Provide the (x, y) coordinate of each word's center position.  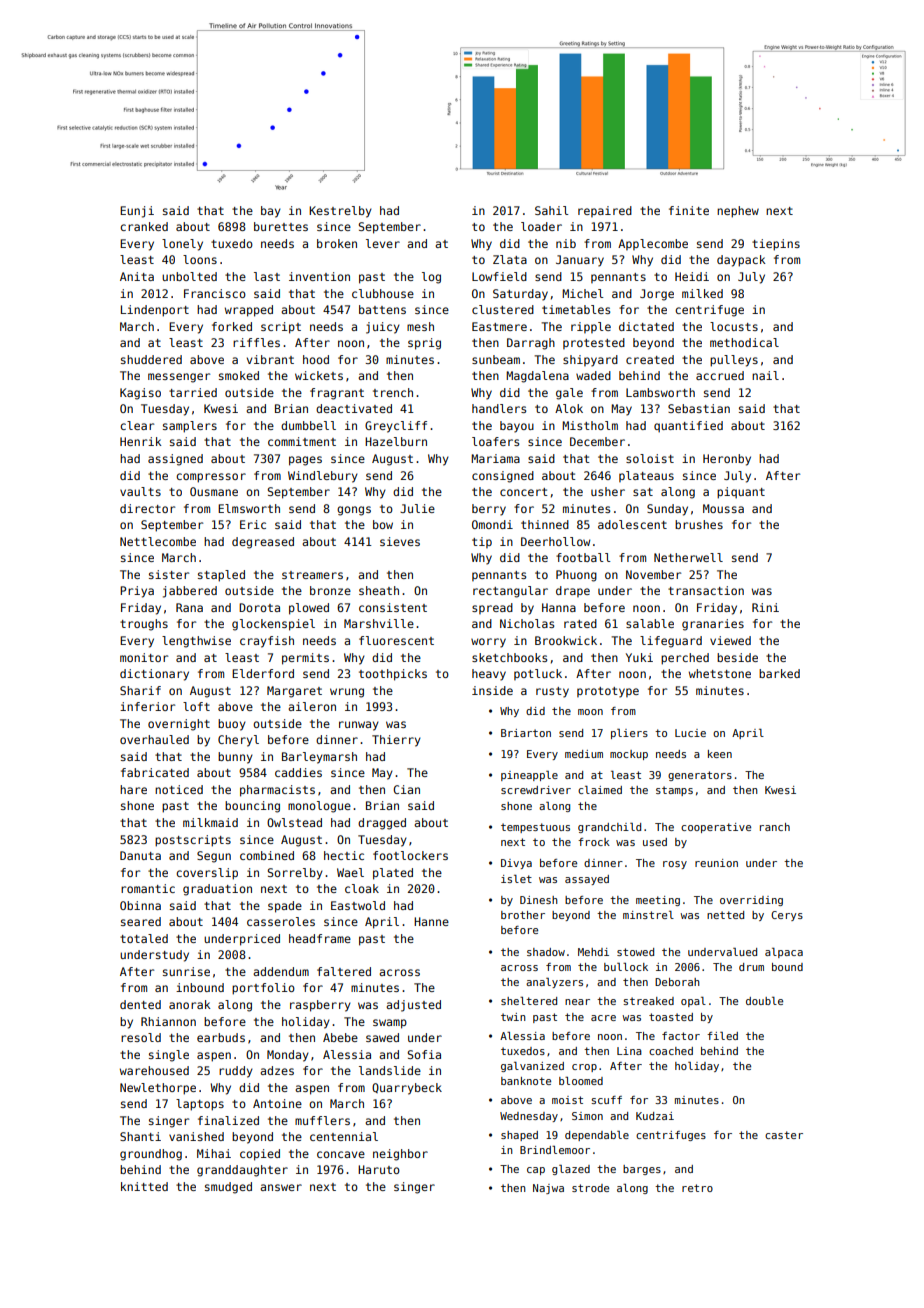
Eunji (137, 212)
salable (650, 623)
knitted (144, 1186)
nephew (738, 212)
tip (482, 542)
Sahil (552, 210)
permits (305, 659)
